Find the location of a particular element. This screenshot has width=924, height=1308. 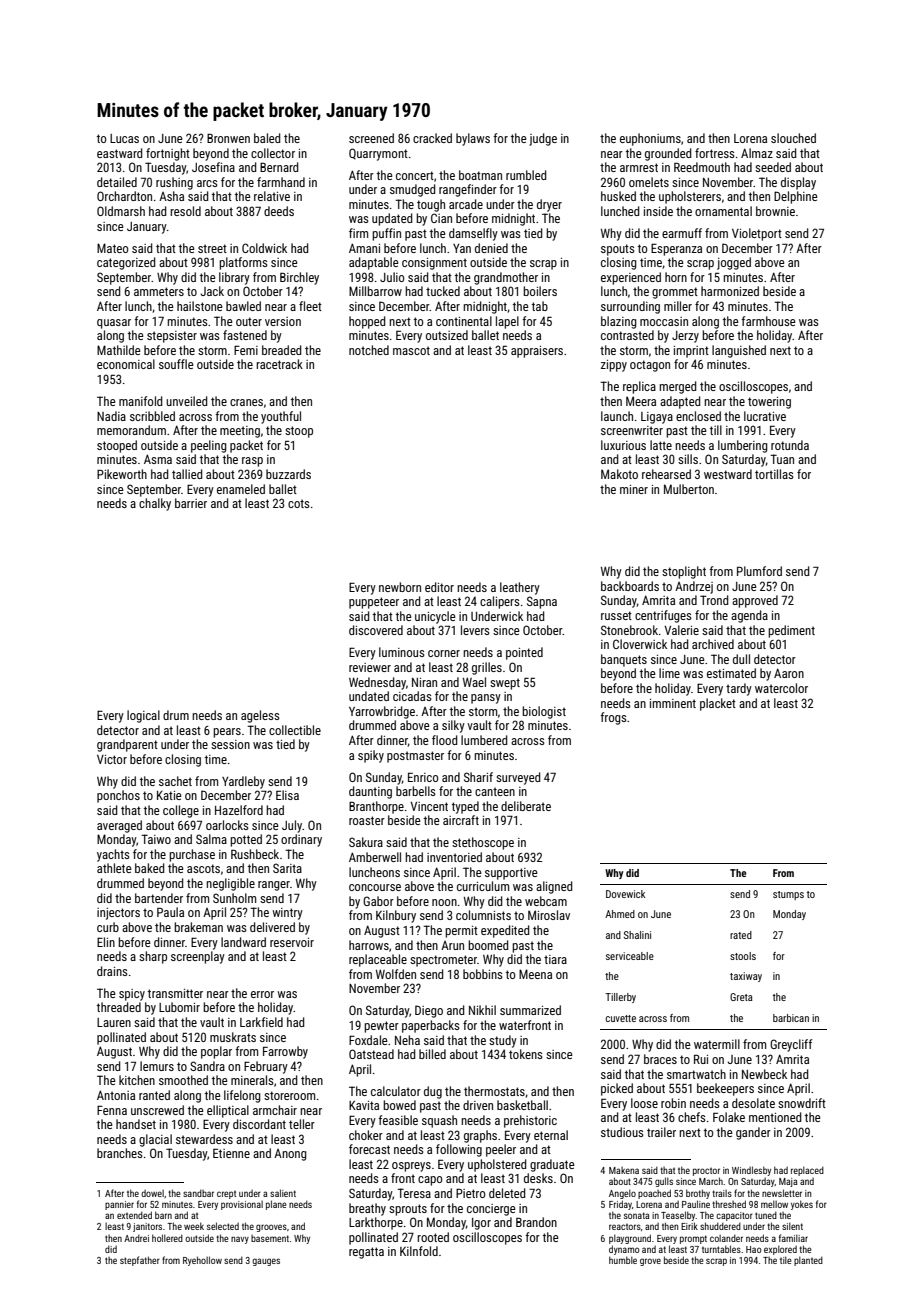

judge is located at coordinates (543, 139).
